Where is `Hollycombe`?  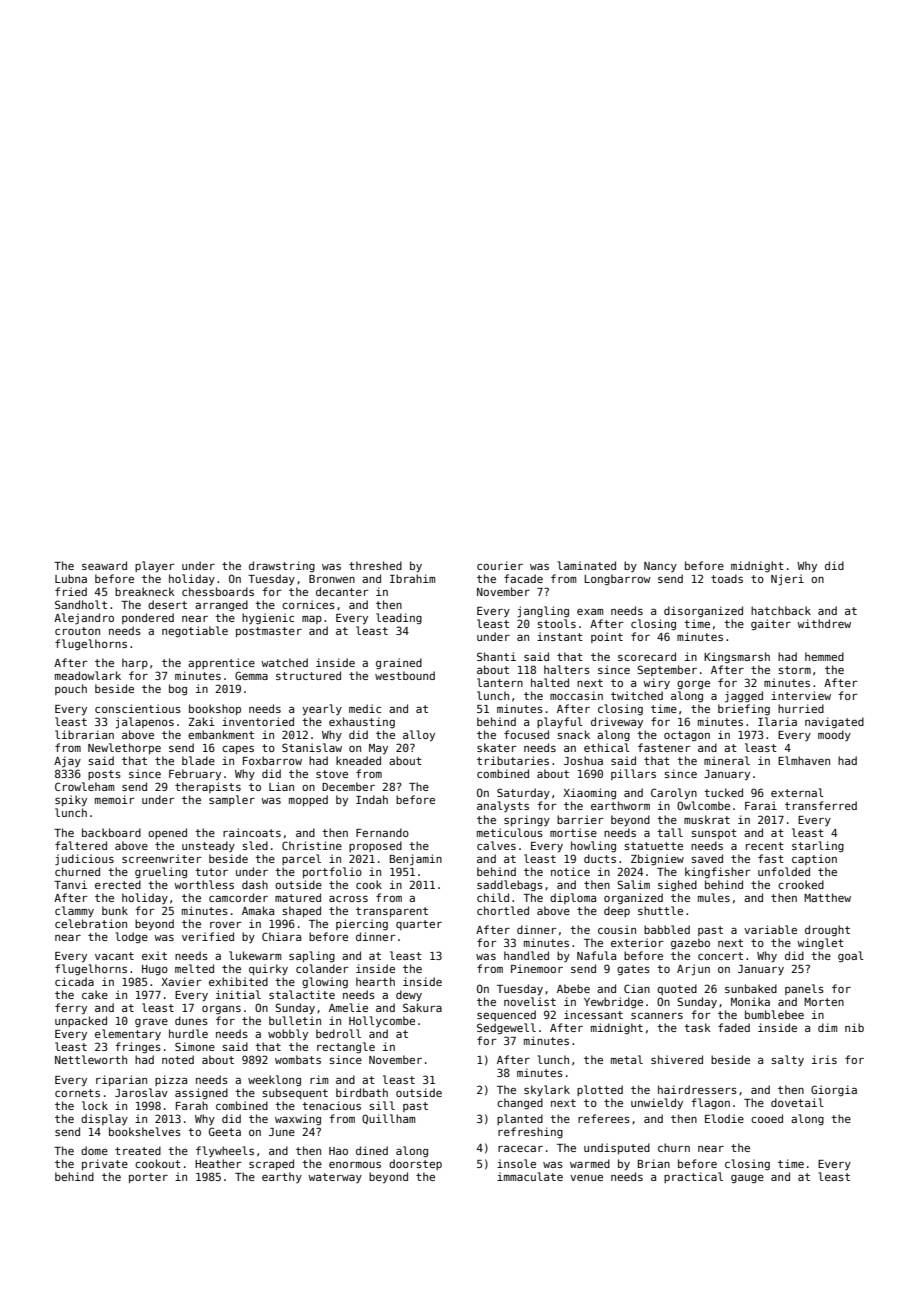
Hollycombe is located at coordinates (382, 1021).
